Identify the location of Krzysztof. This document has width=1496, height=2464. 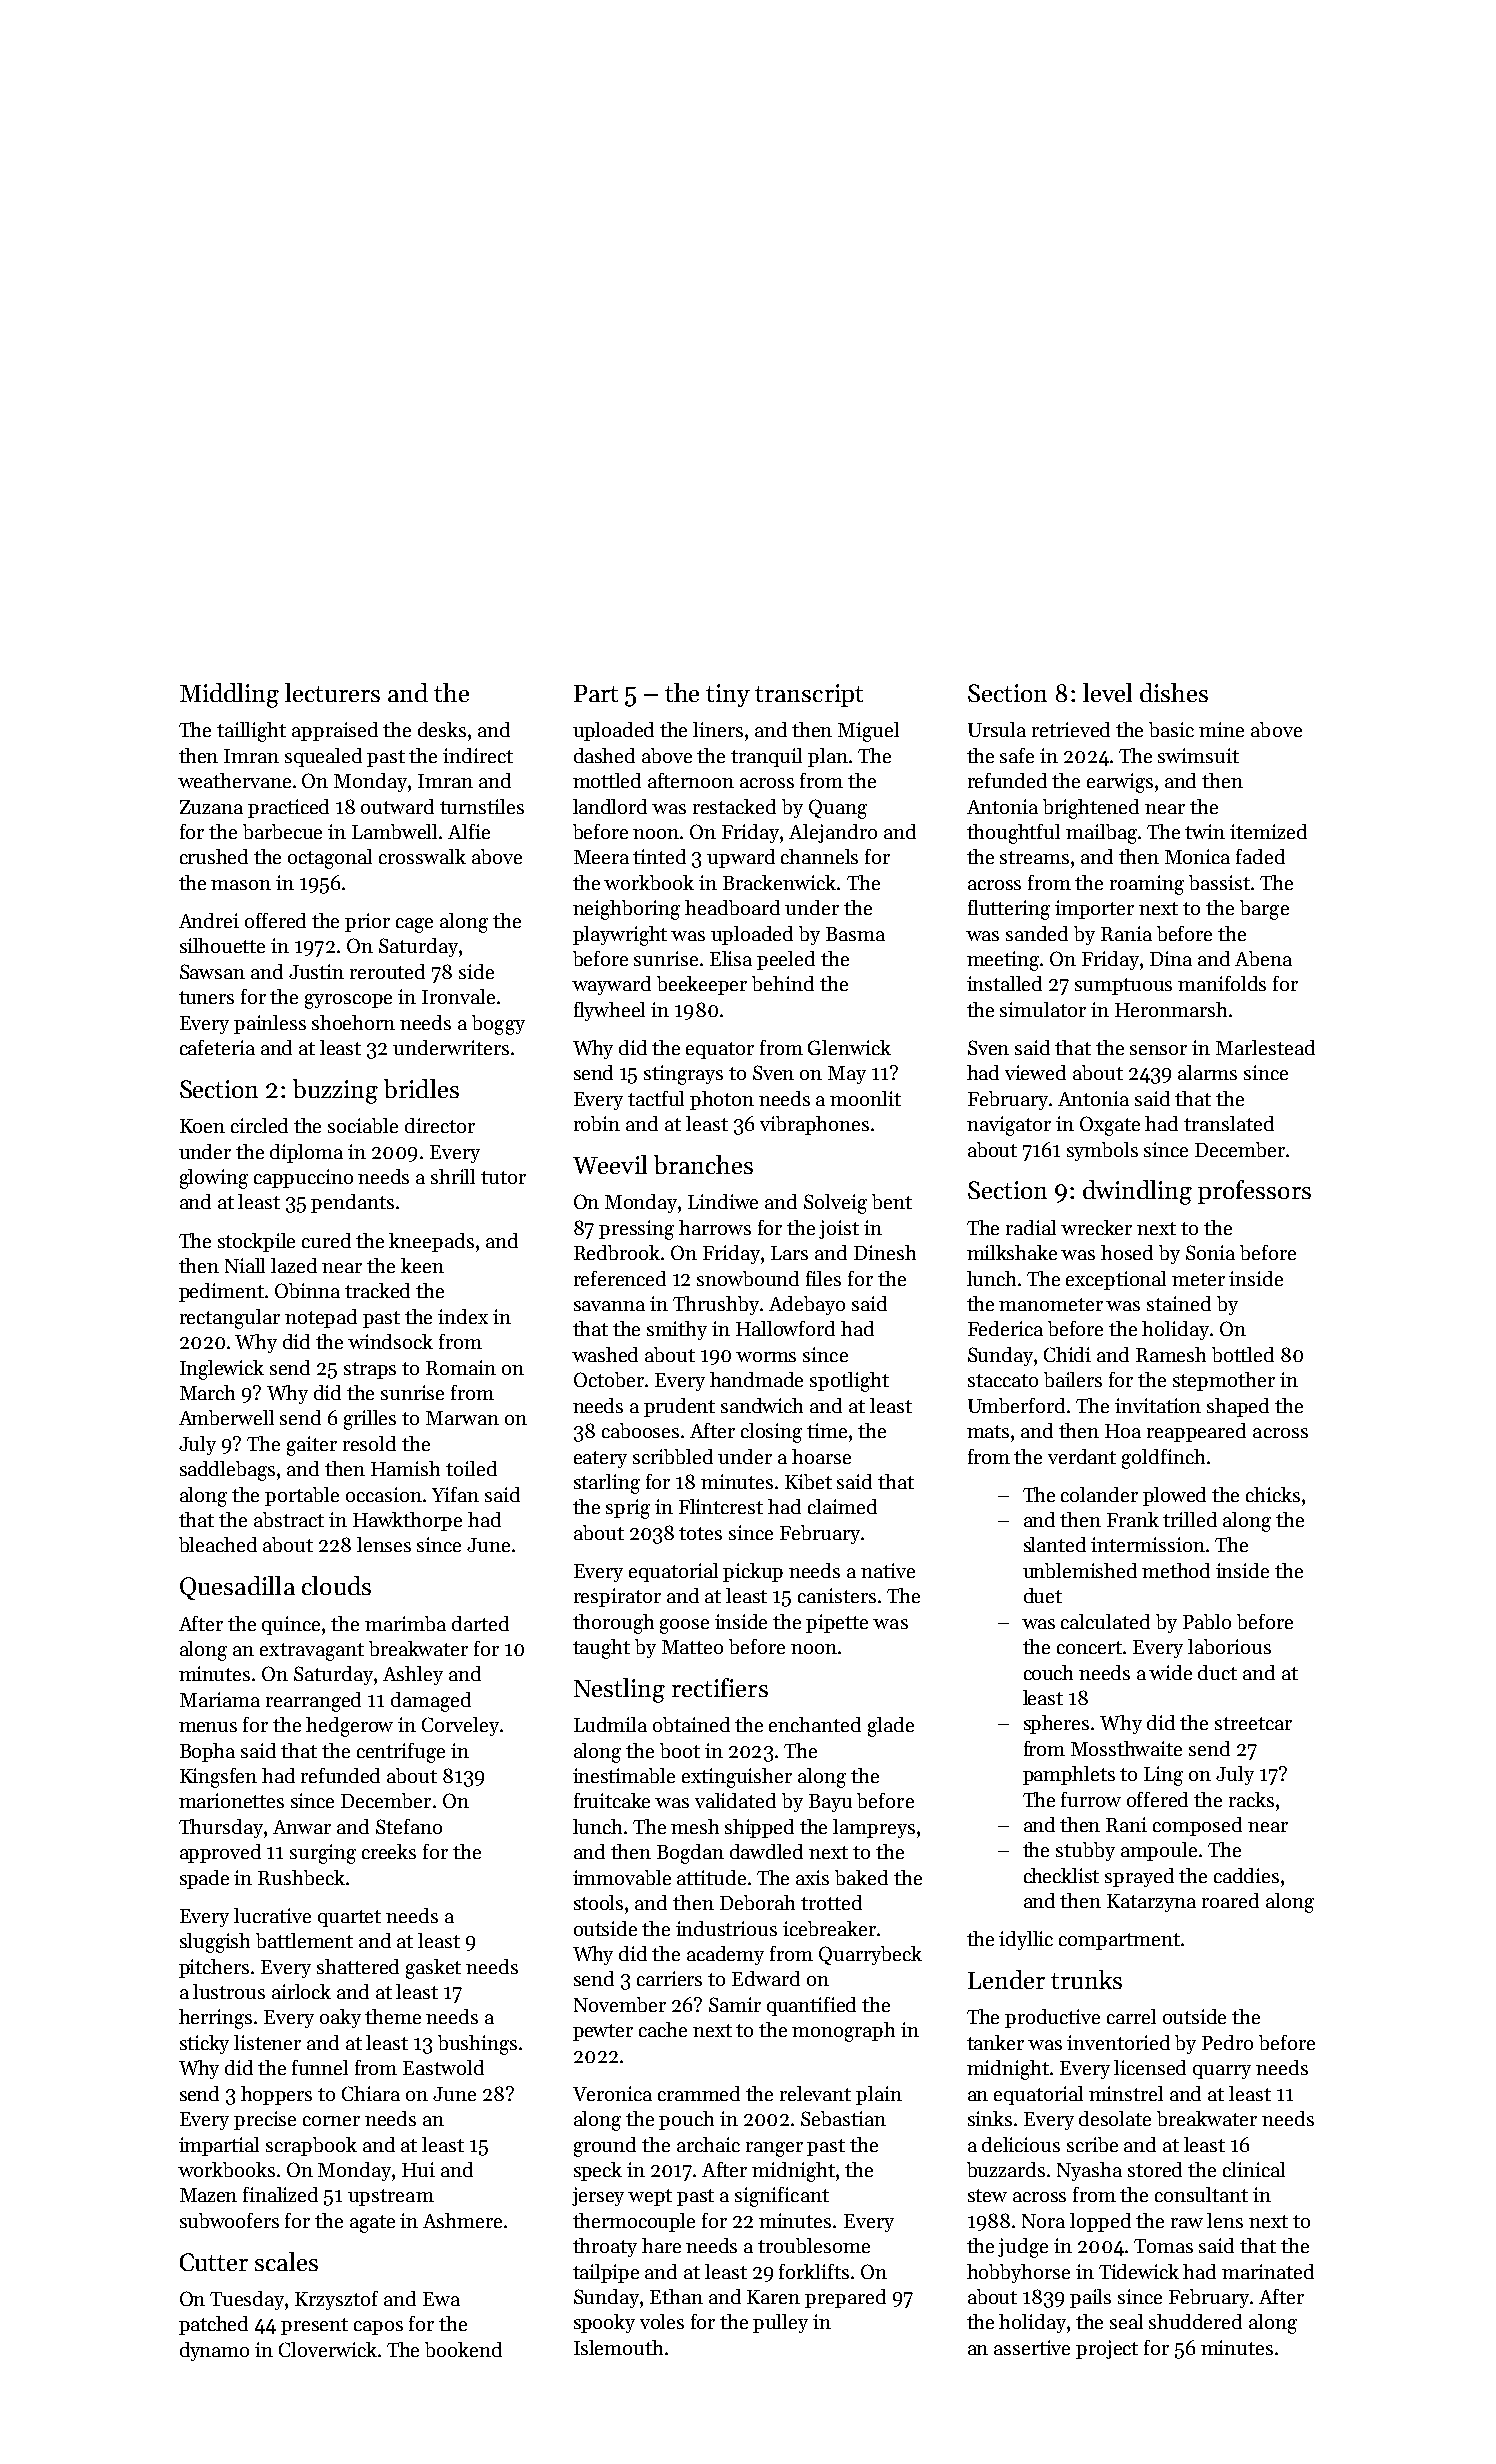
(336, 2300).
